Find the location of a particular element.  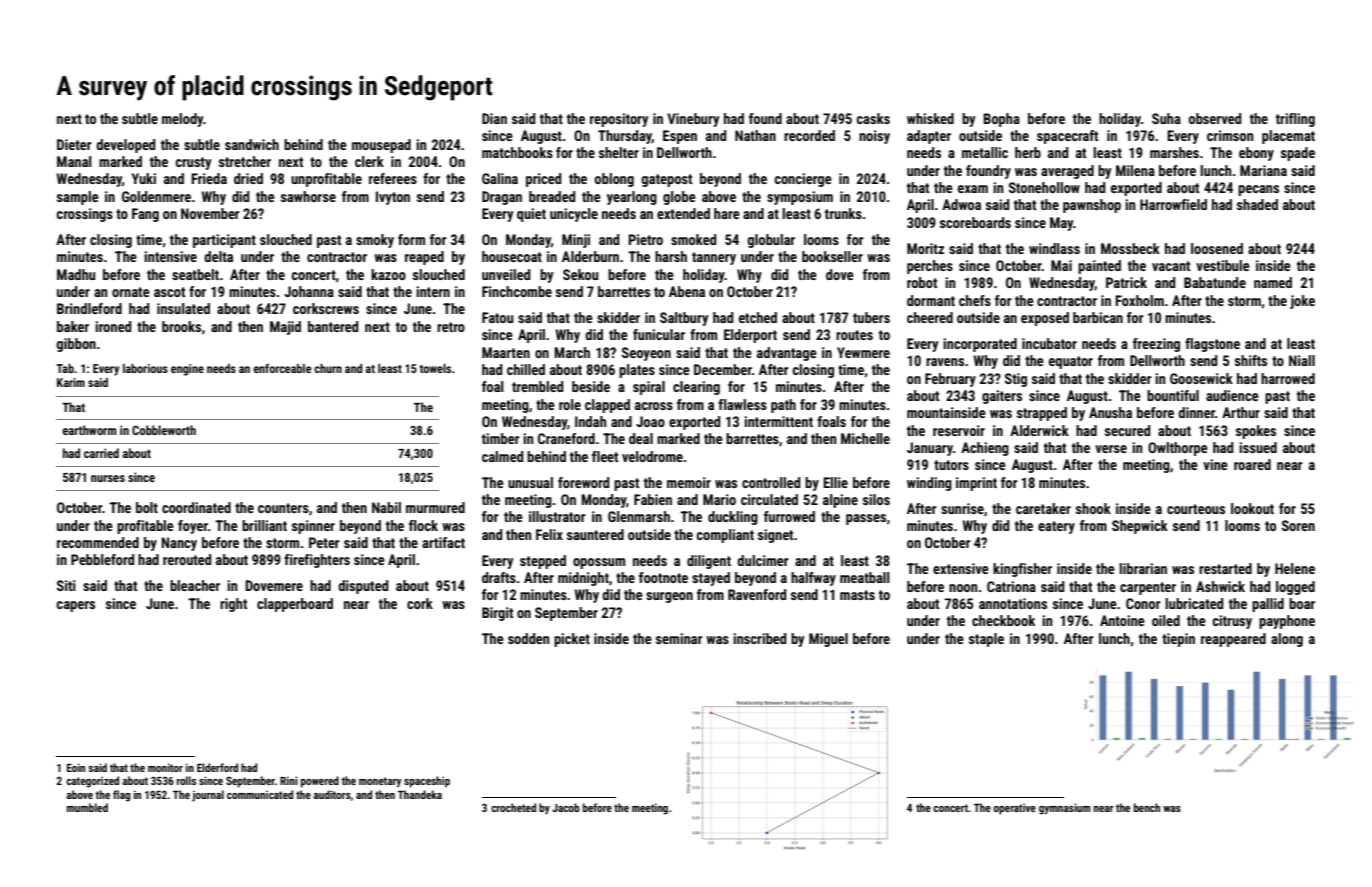

extensive is located at coordinates (961, 568).
